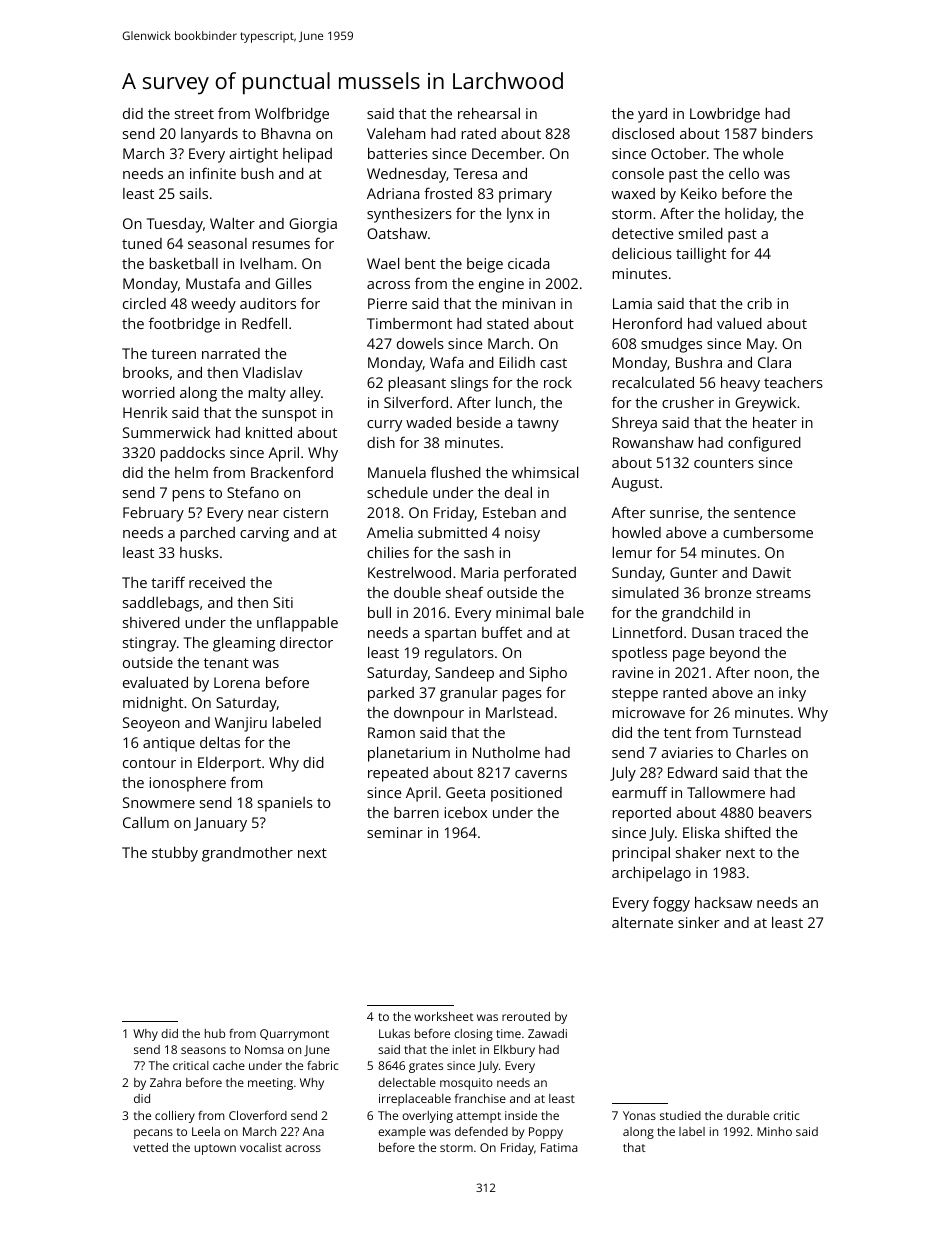 The width and height of the screenshot is (952, 1233). Describe the element at coordinates (680, 1115) in the screenshot. I see `studied` at that location.
